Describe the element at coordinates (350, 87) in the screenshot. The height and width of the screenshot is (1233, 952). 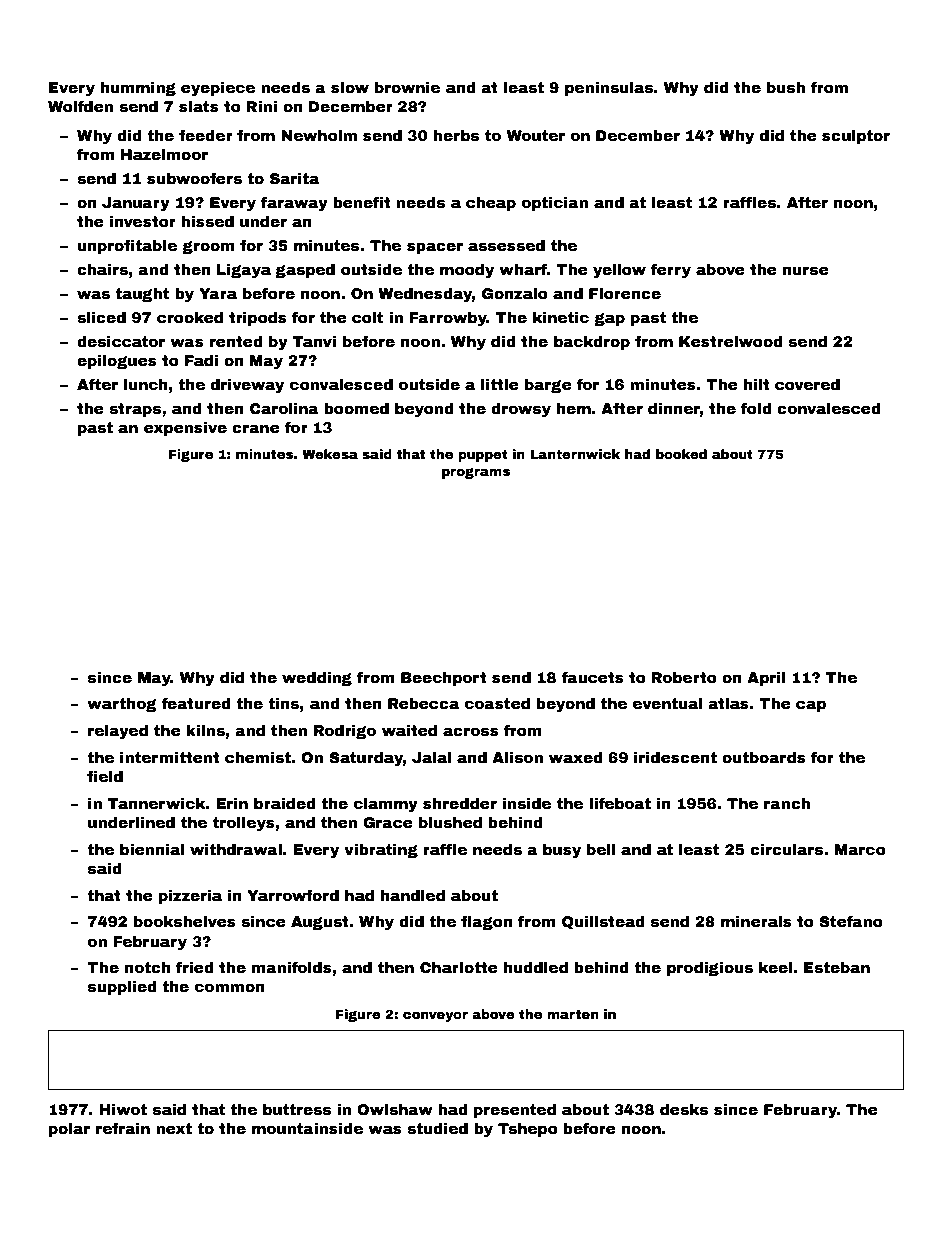
I see `slow` at that location.
